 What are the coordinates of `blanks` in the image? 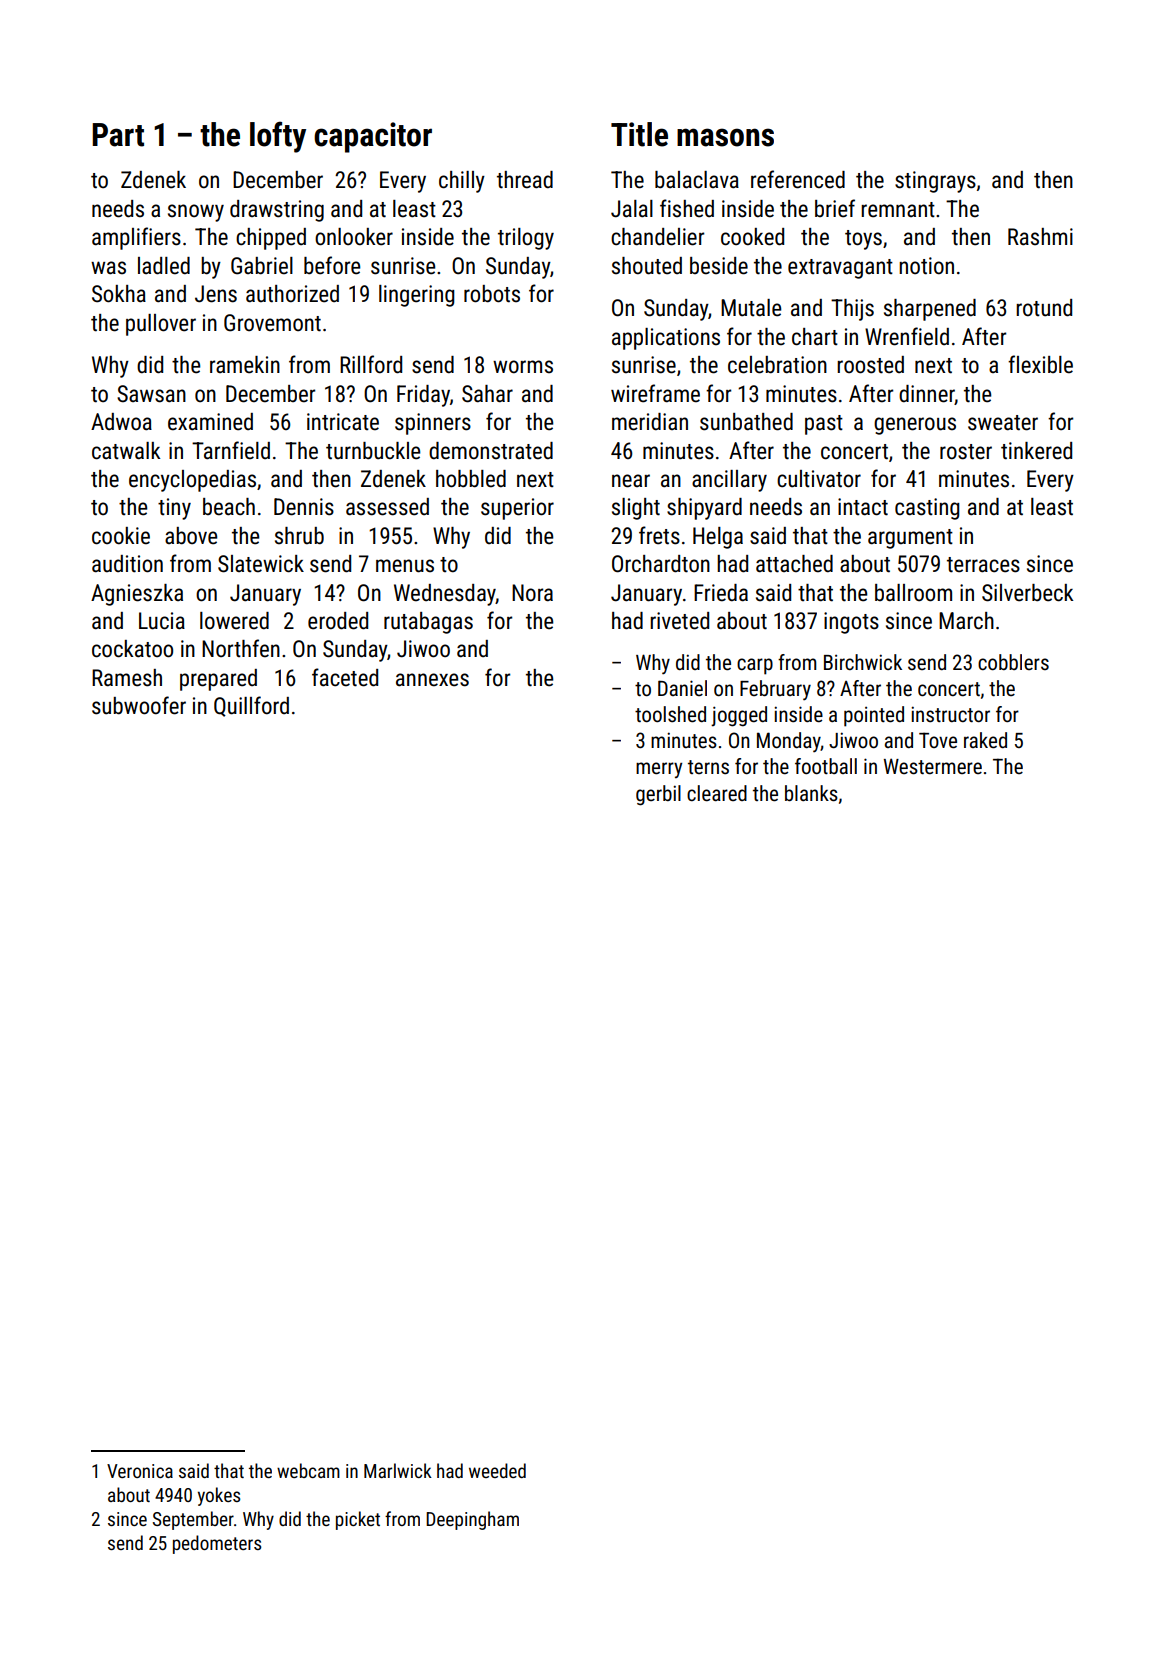 It's located at (811, 793).
